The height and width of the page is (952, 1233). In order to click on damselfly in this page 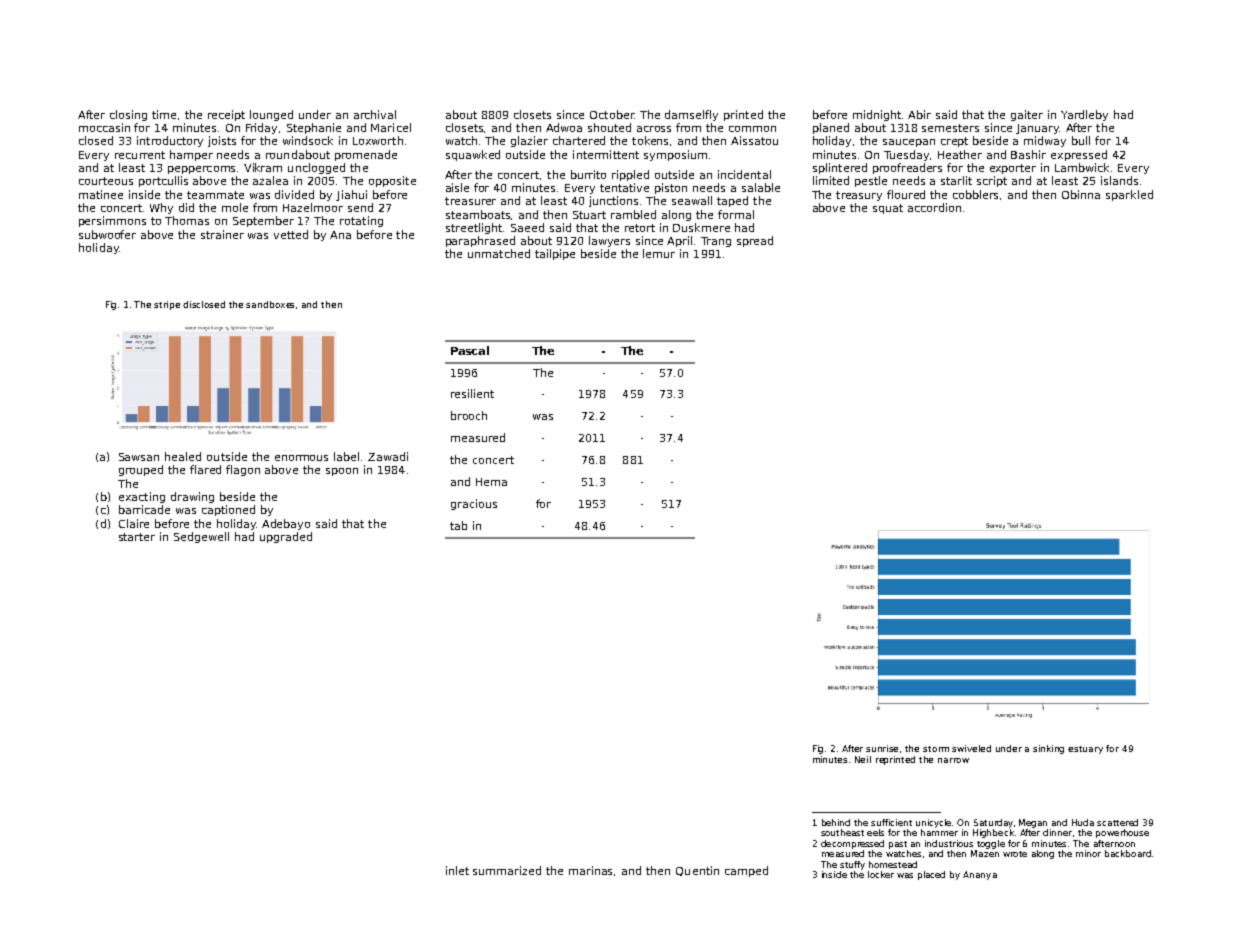, I will do `click(691, 115)`.
